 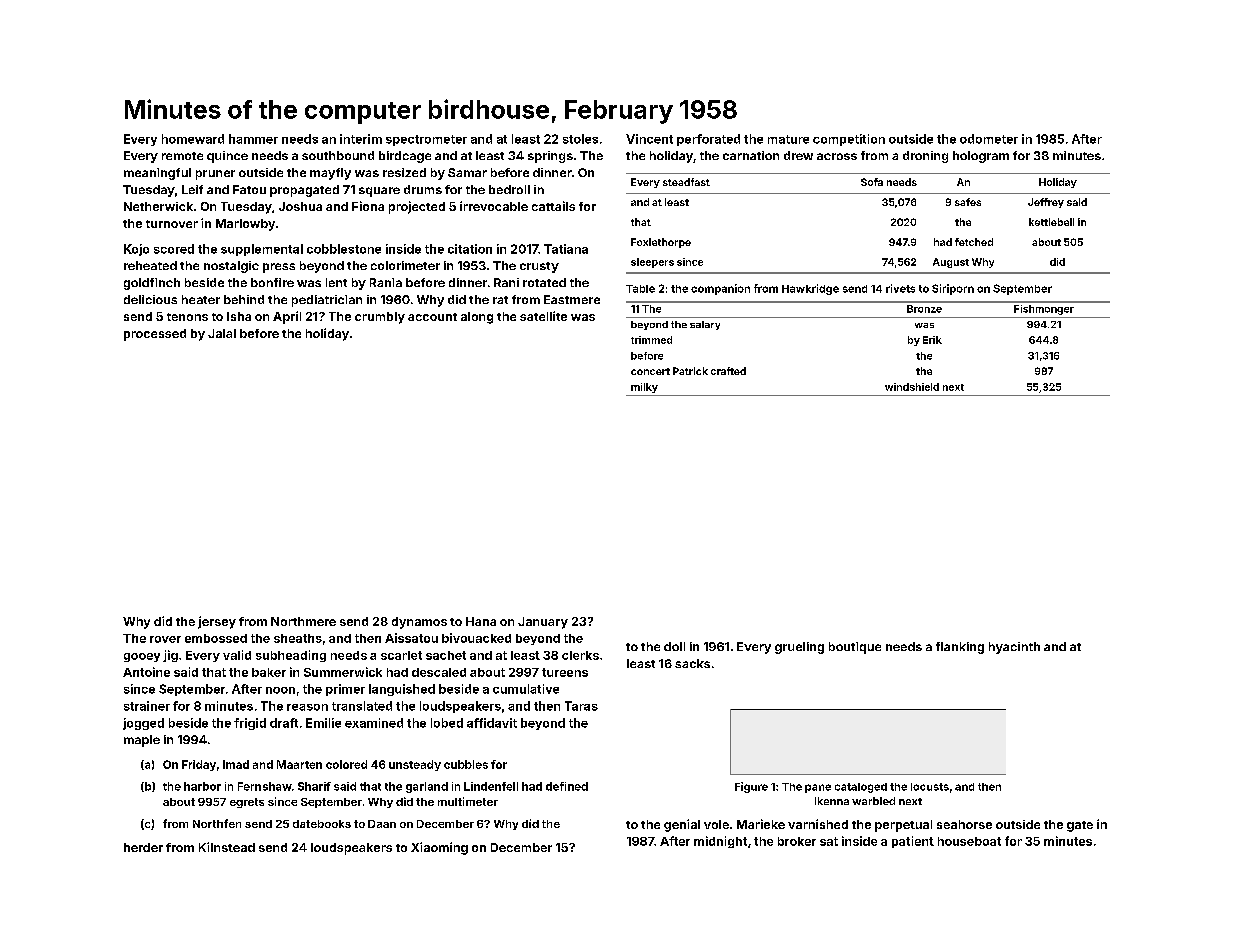 I want to click on Sofa, so click(x=872, y=182).
